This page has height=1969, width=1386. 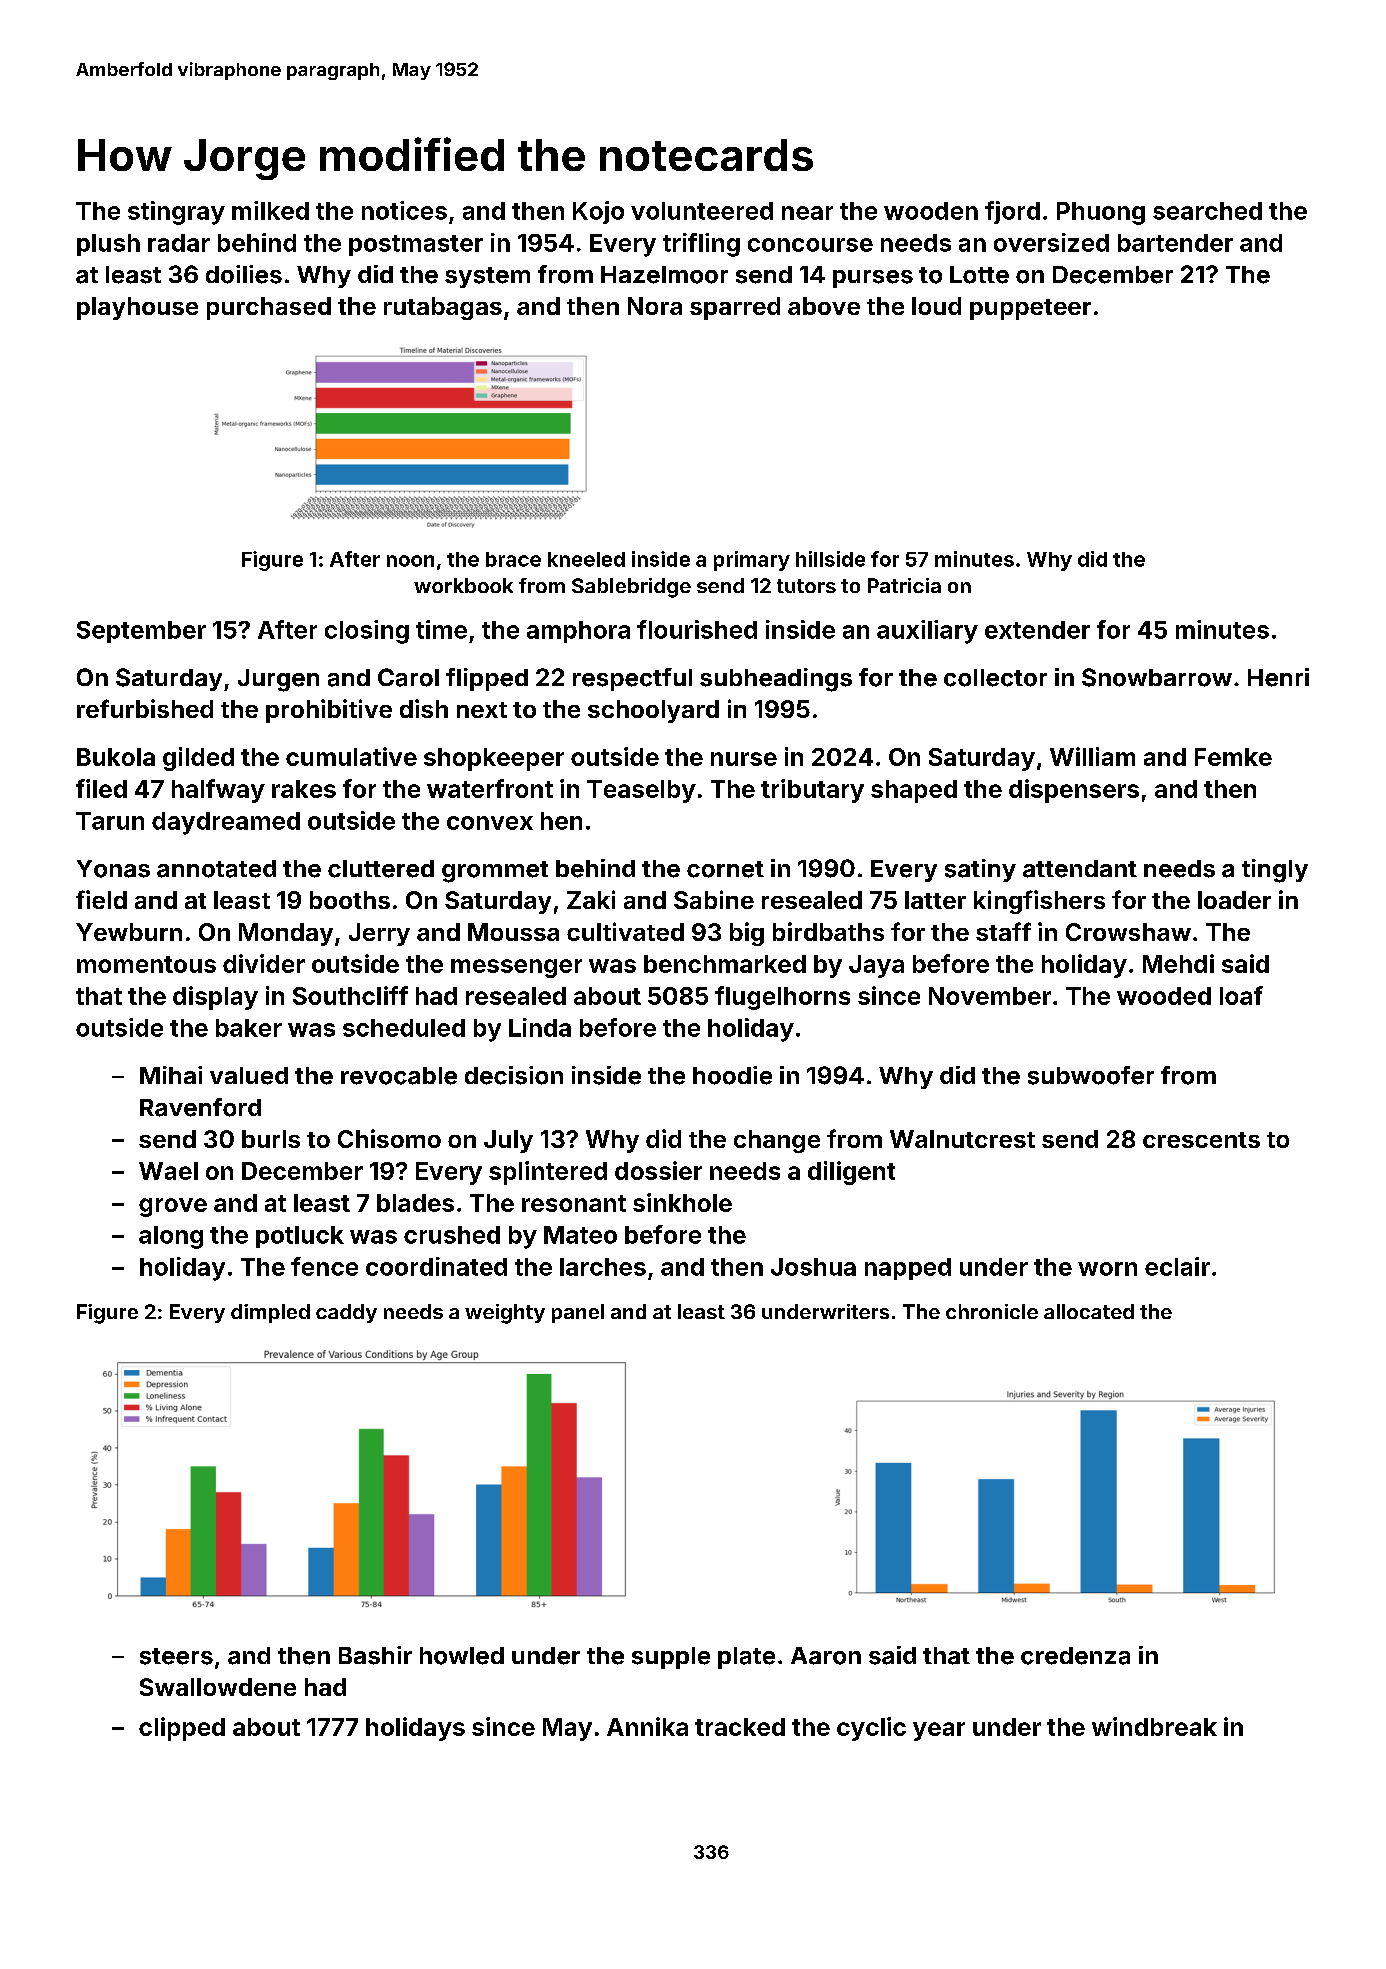 What do you see at coordinates (1101, 213) in the page?
I see `Phuong` at bounding box center [1101, 213].
